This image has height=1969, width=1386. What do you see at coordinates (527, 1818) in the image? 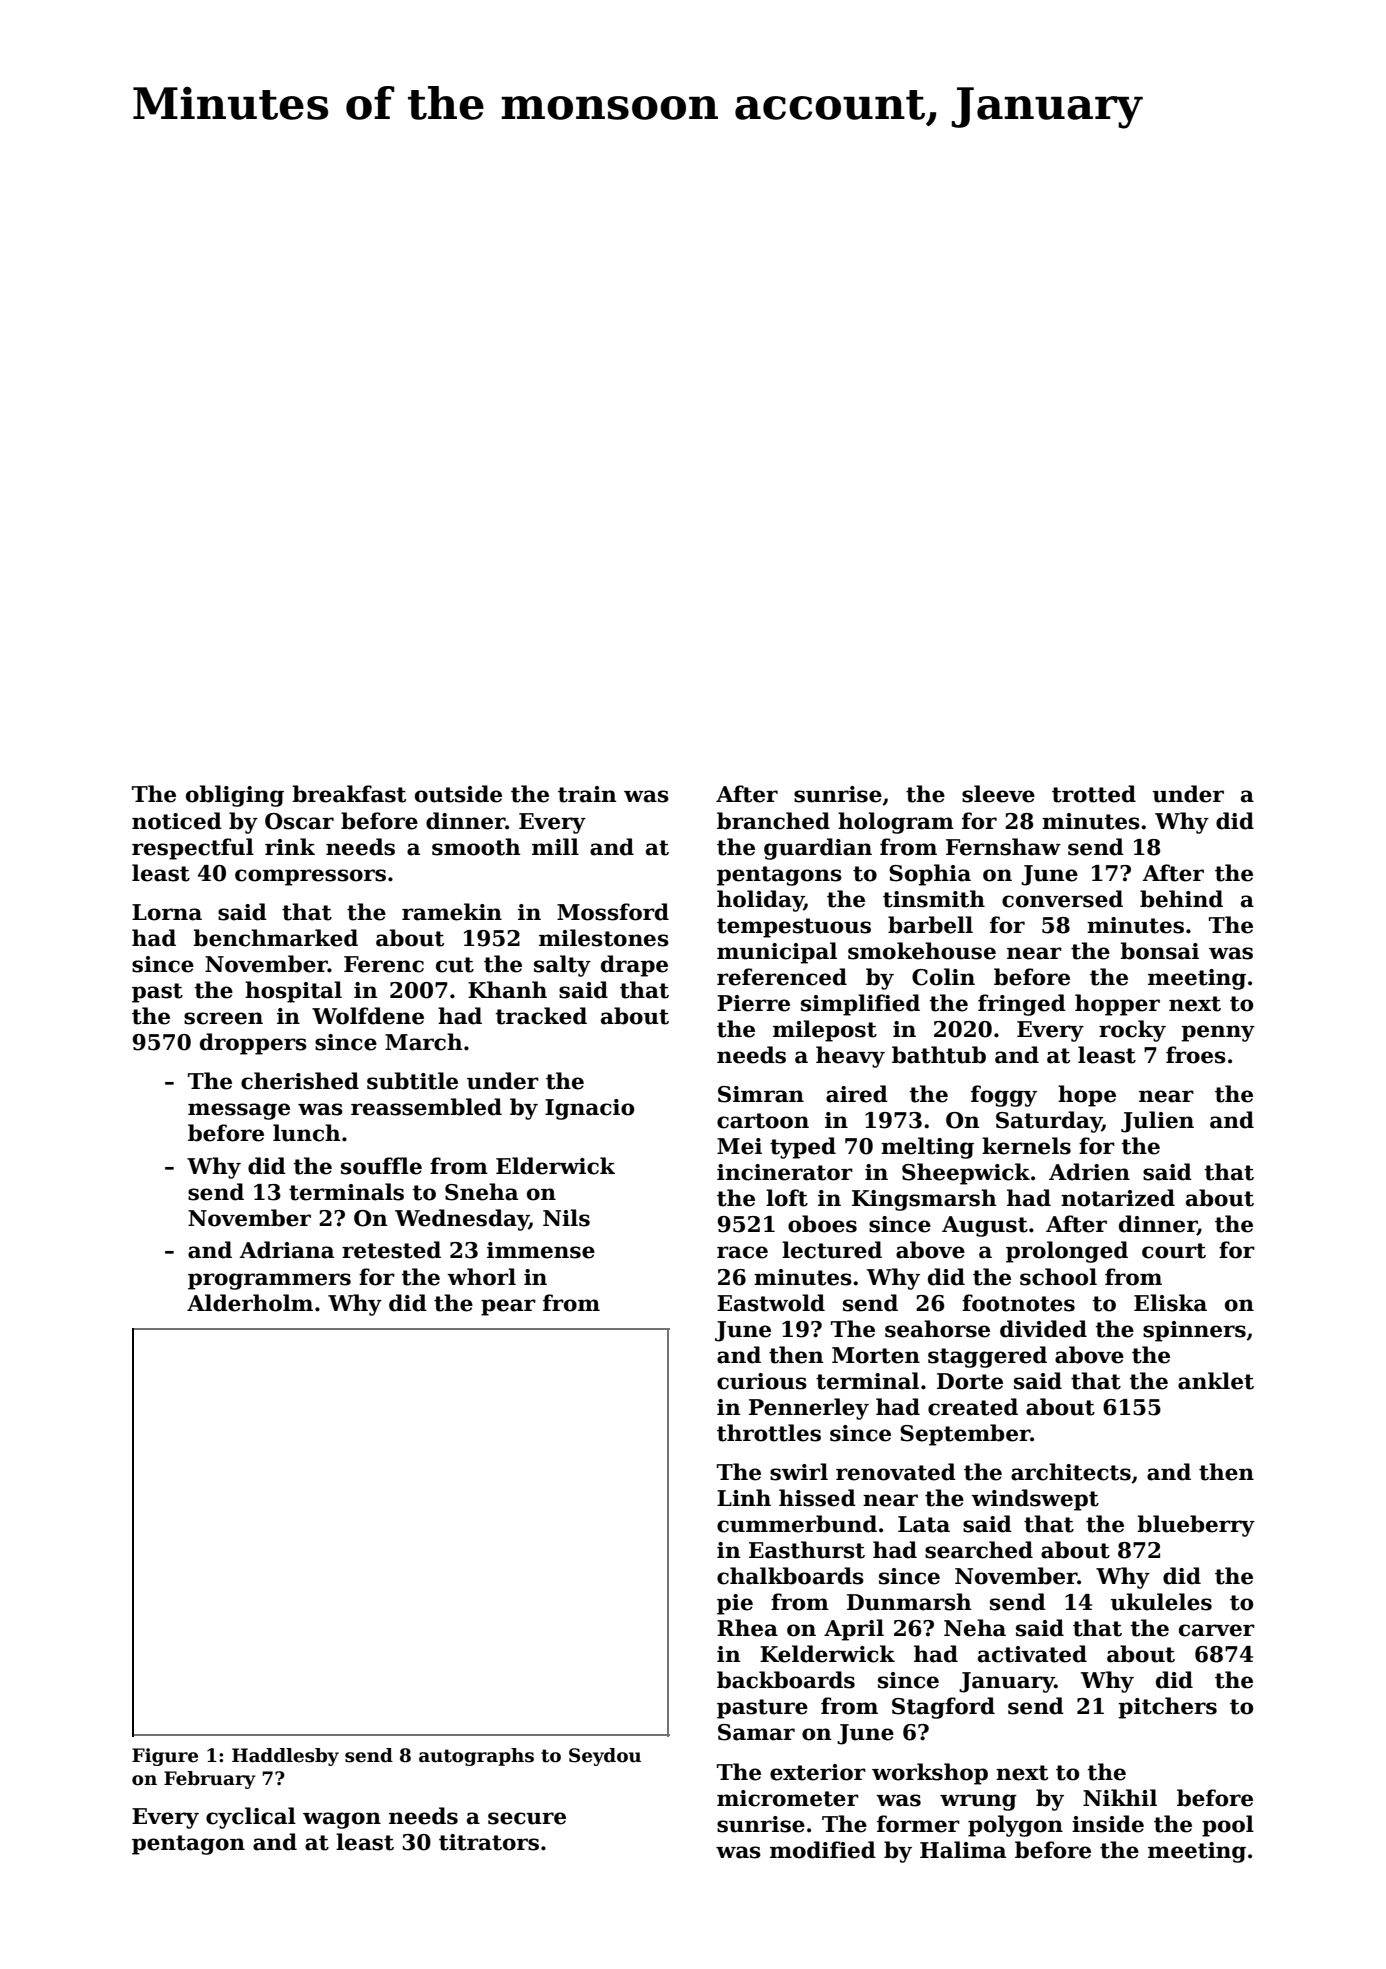
I see `secure` at bounding box center [527, 1818].
